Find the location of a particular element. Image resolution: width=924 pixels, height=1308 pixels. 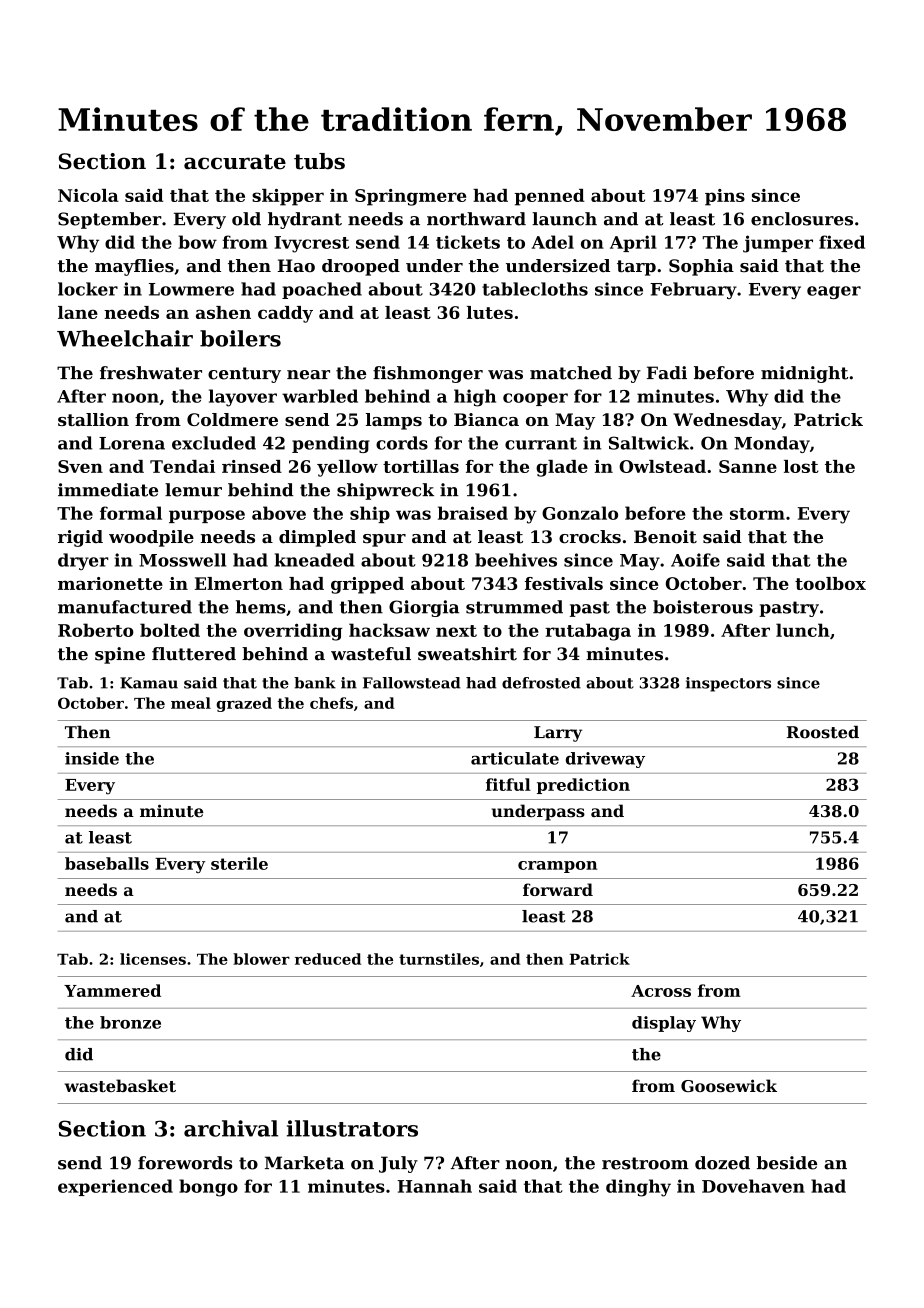

storm is located at coordinates (757, 514).
